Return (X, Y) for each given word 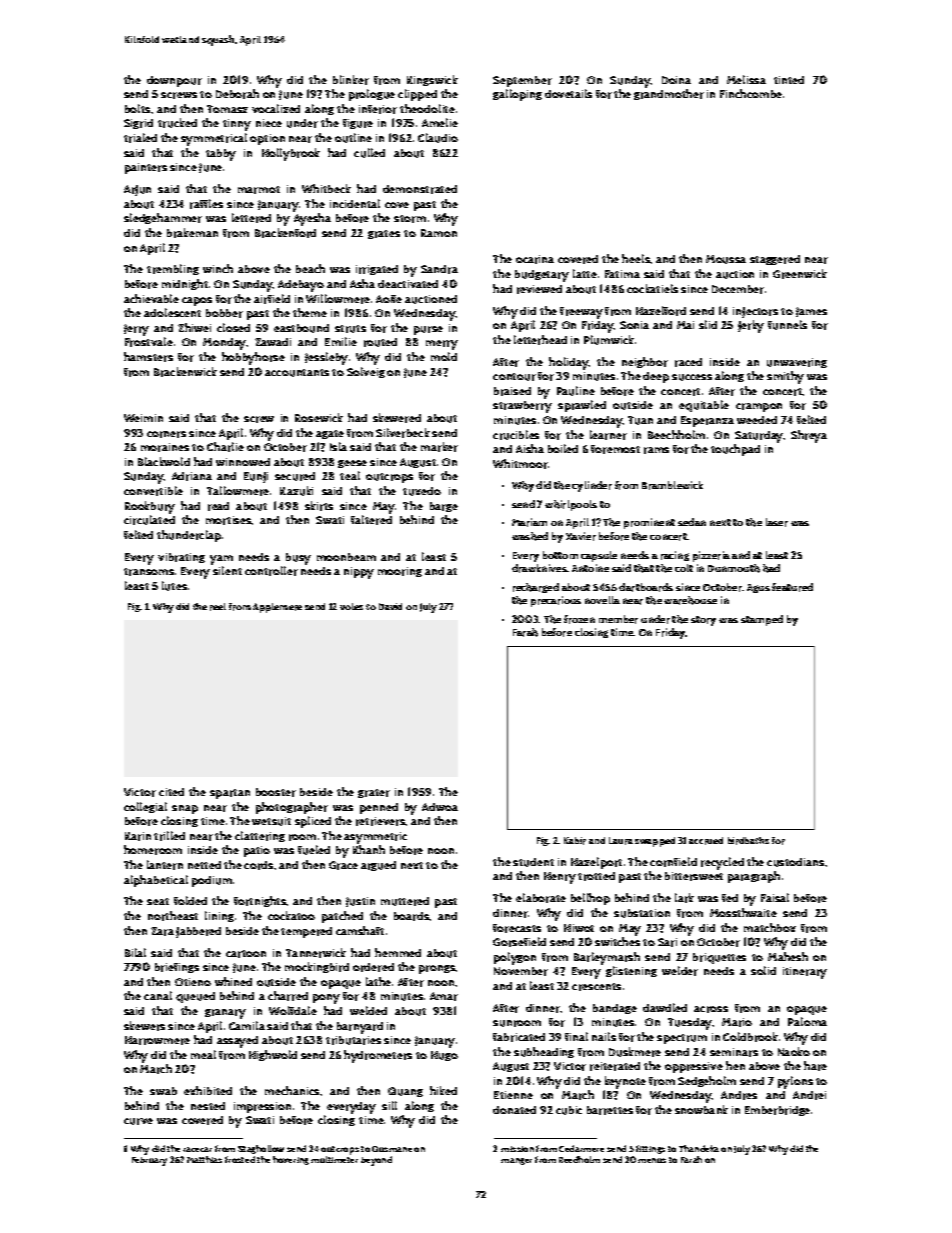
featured (792, 587)
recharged (536, 588)
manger (516, 1161)
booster (276, 792)
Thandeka (699, 1148)
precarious (556, 601)
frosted (240, 1159)
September (522, 81)
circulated (149, 520)
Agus (758, 588)
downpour (174, 81)
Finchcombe (751, 93)
